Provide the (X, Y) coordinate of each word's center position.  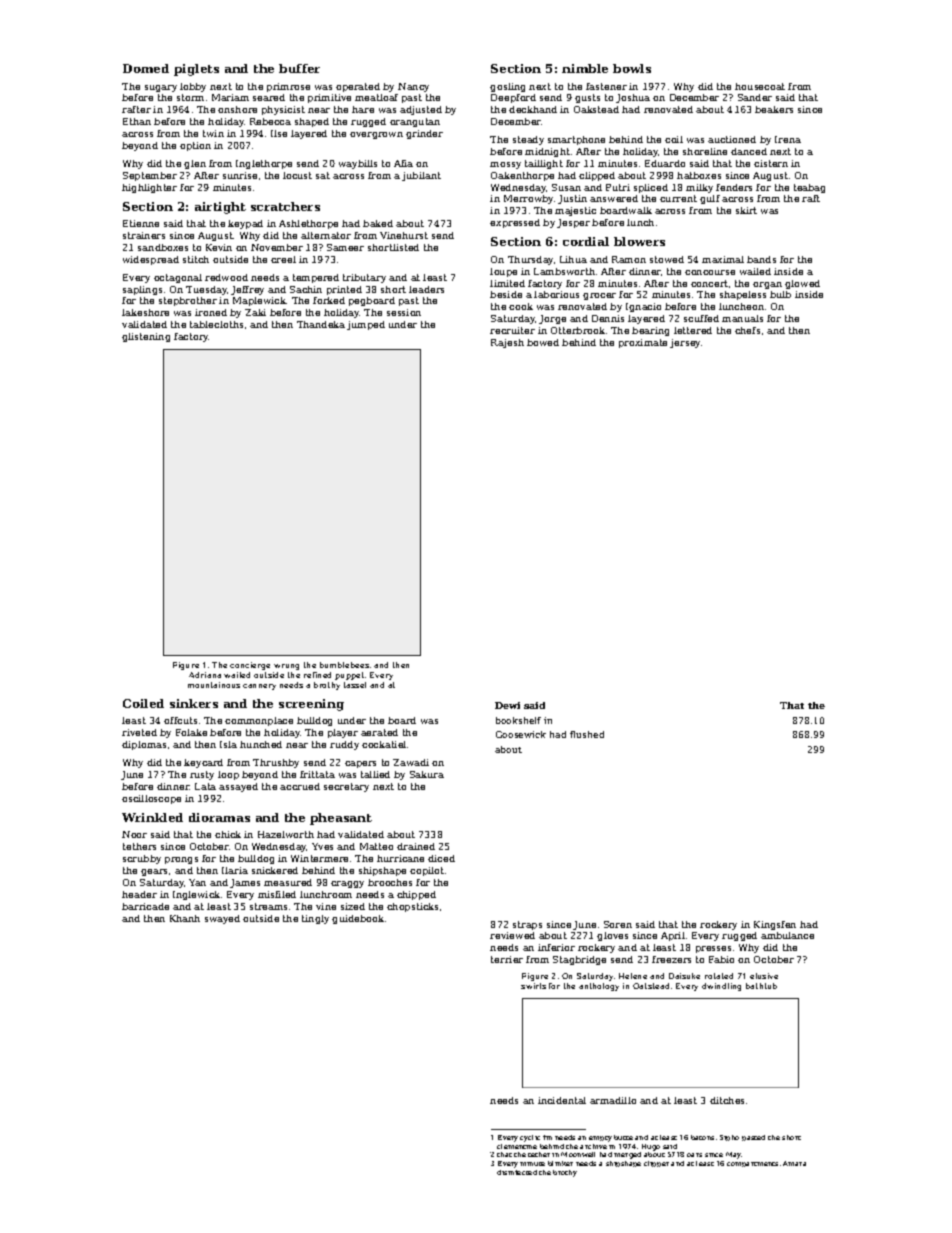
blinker (560, 1163)
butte (623, 1137)
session (404, 312)
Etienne (141, 223)
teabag (809, 188)
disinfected (517, 1172)
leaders (426, 289)
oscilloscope (151, 799)
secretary (346, 787)
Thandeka (321, 324)
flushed (587, 734)
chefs (747, 330)
